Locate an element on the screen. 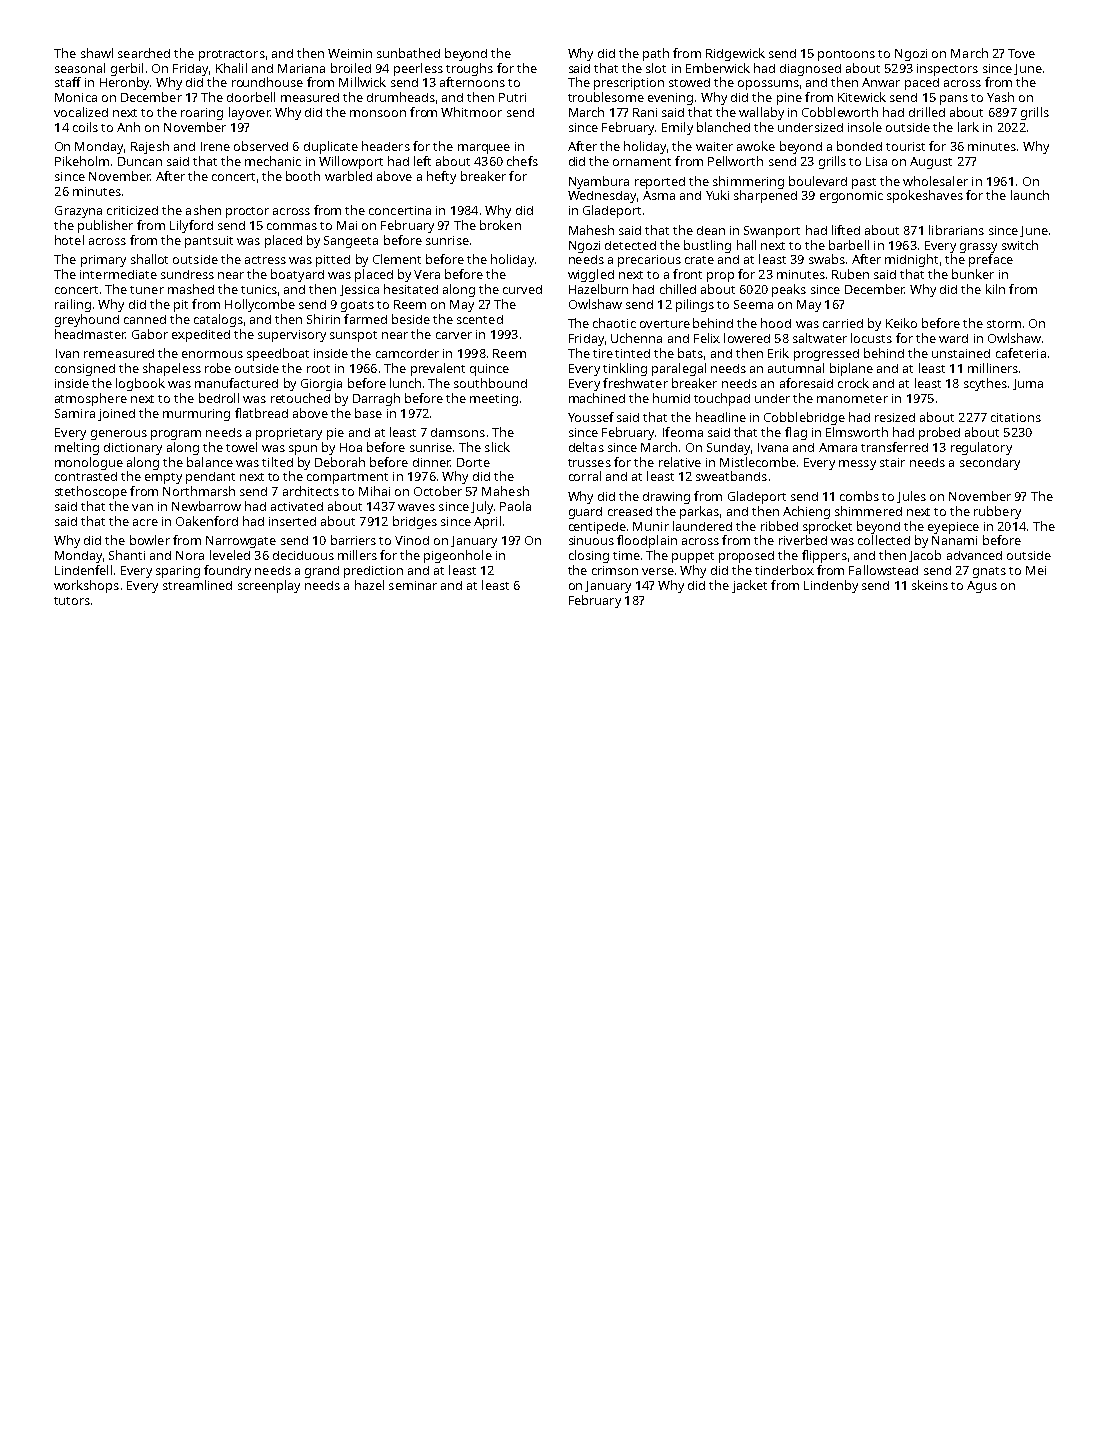 The height and width of the screenshot is (1438, 1111). pontoons is located at coordinates (846, 55).
